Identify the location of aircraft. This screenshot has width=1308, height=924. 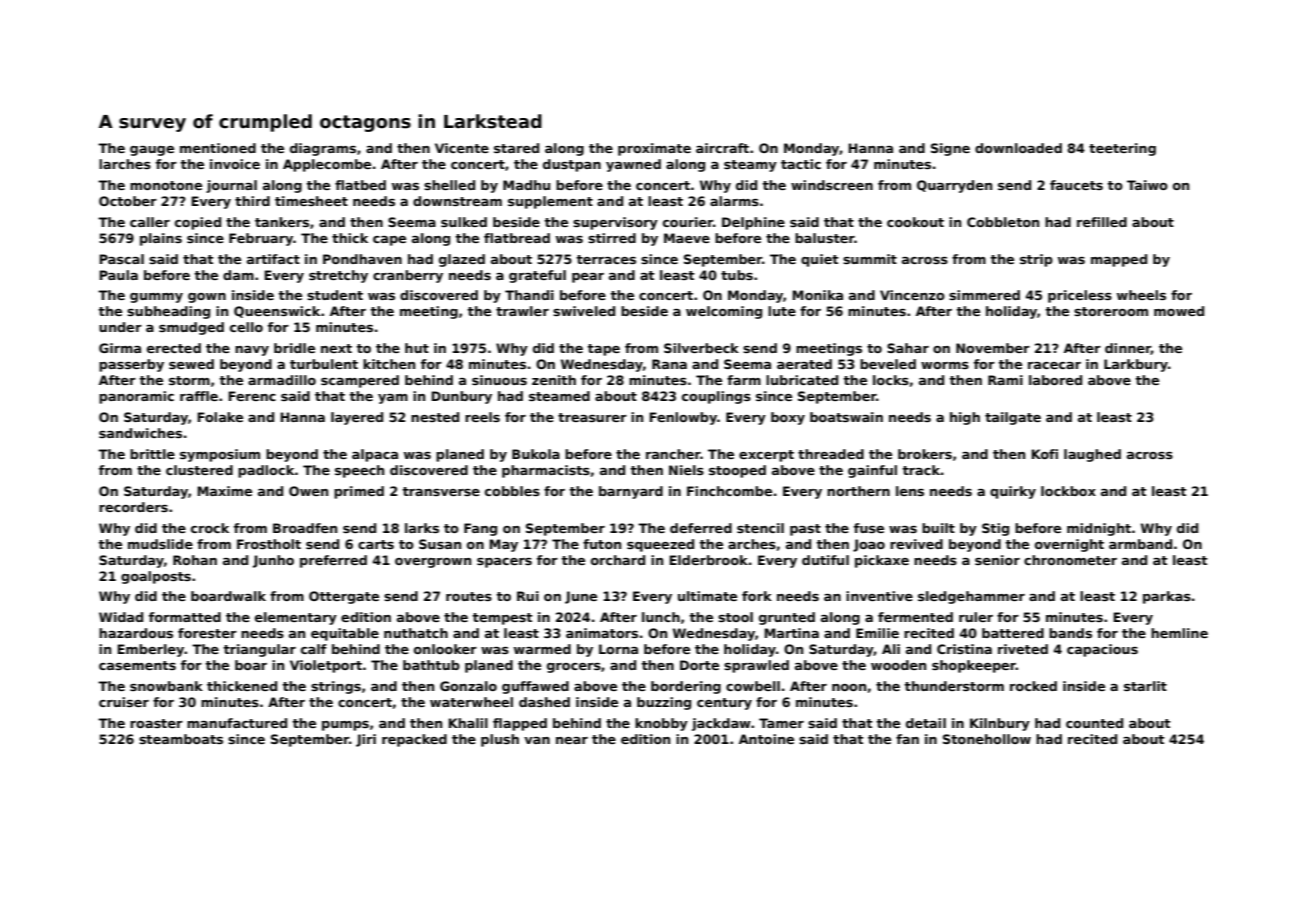
(722, 148).
